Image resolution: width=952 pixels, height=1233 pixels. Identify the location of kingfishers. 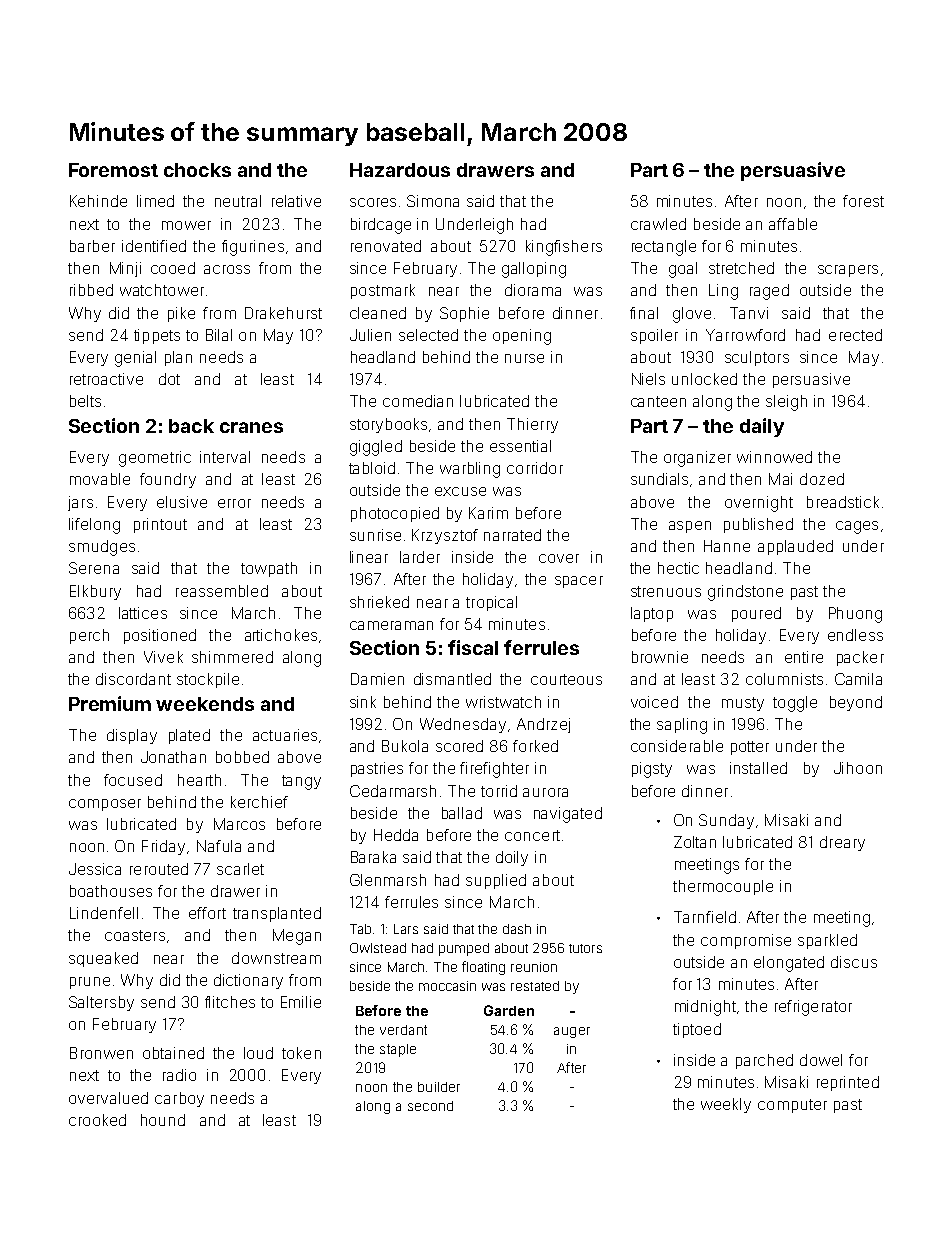
(564, 248).
